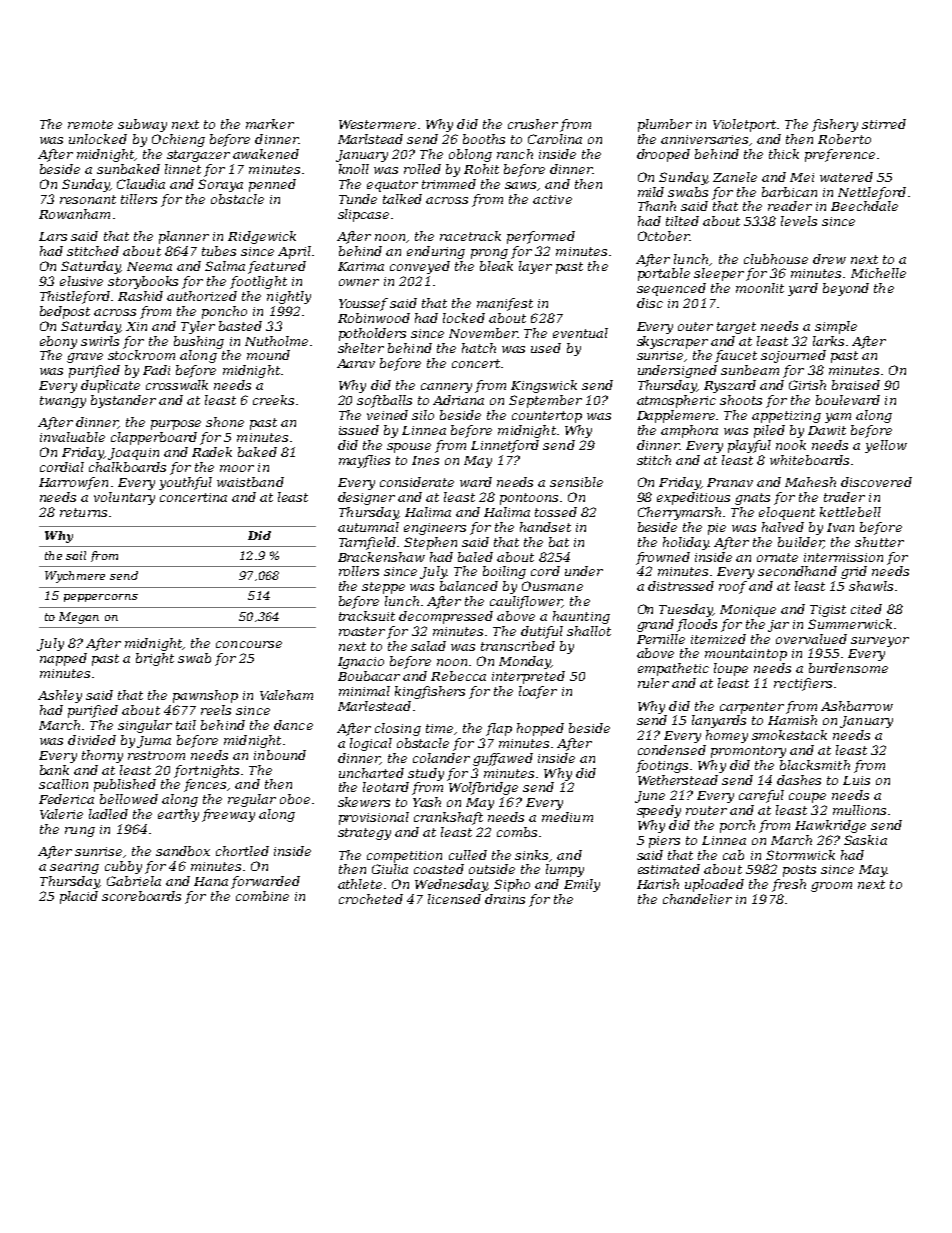  What do you see at coordinates (356, 363) in the screenshot?
I see `Aarav` at bounding box center [356, 363].
